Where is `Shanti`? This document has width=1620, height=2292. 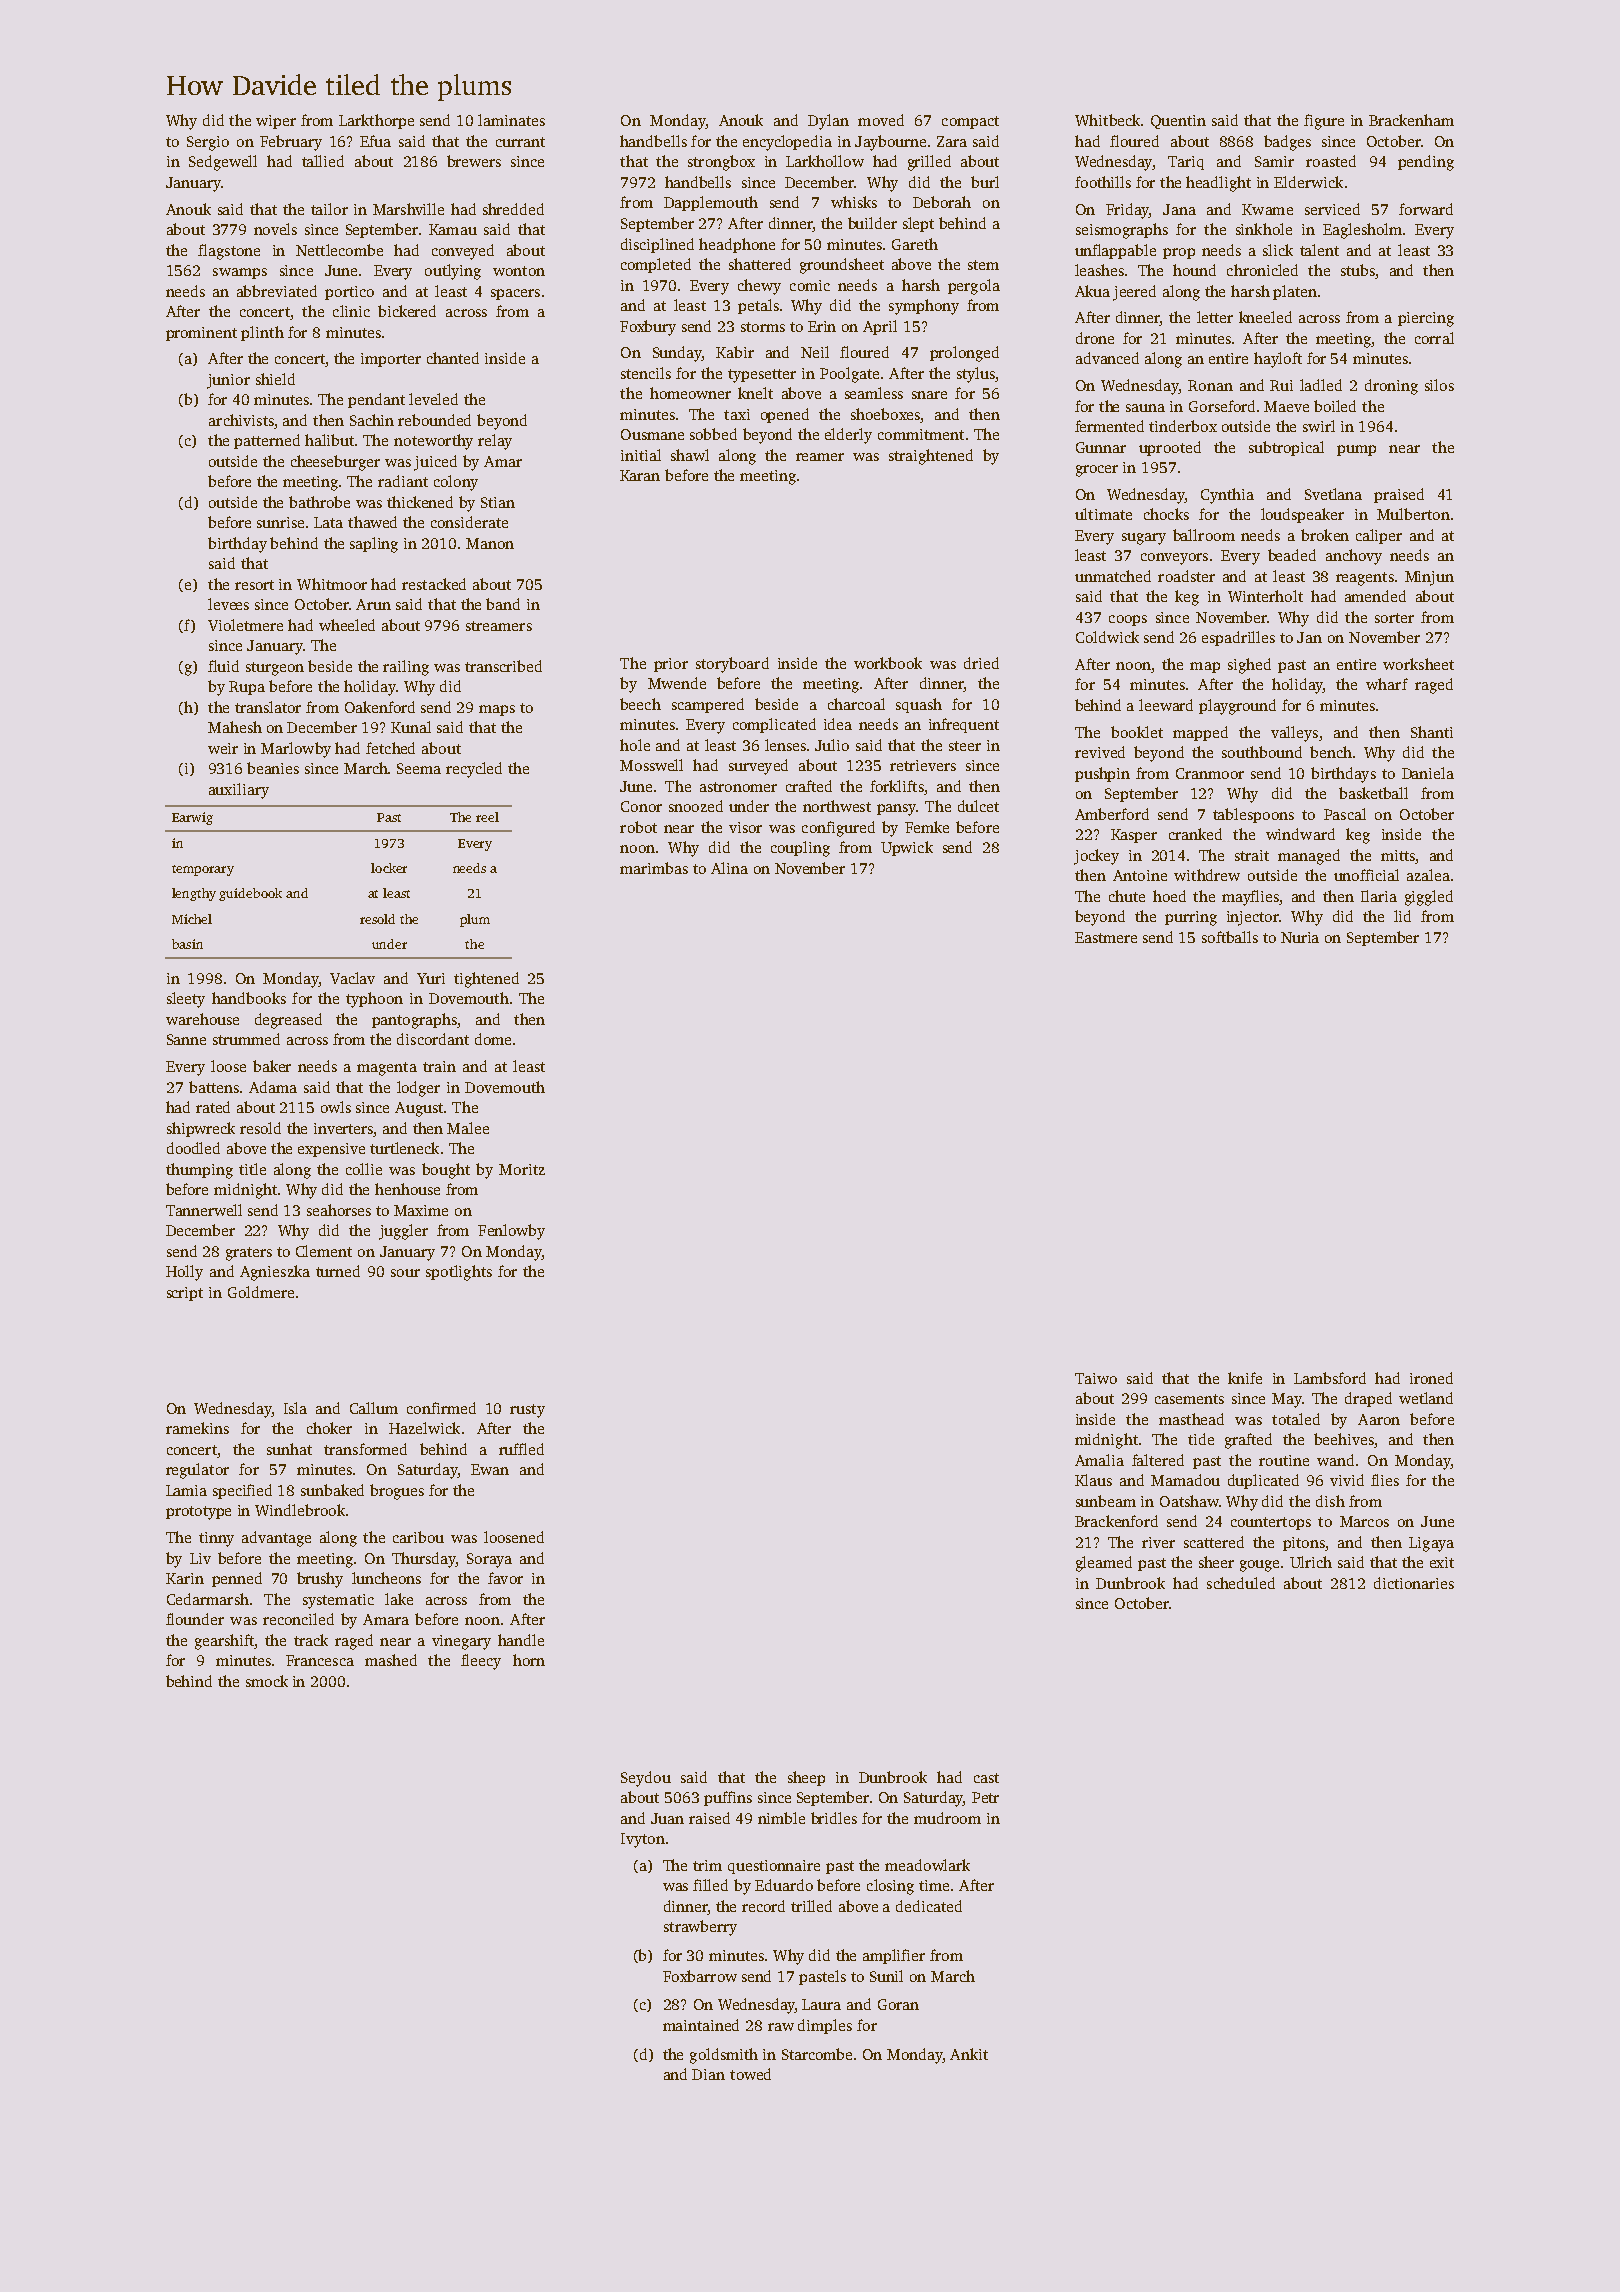 Shanti is located at coordinates (1432, 732).
